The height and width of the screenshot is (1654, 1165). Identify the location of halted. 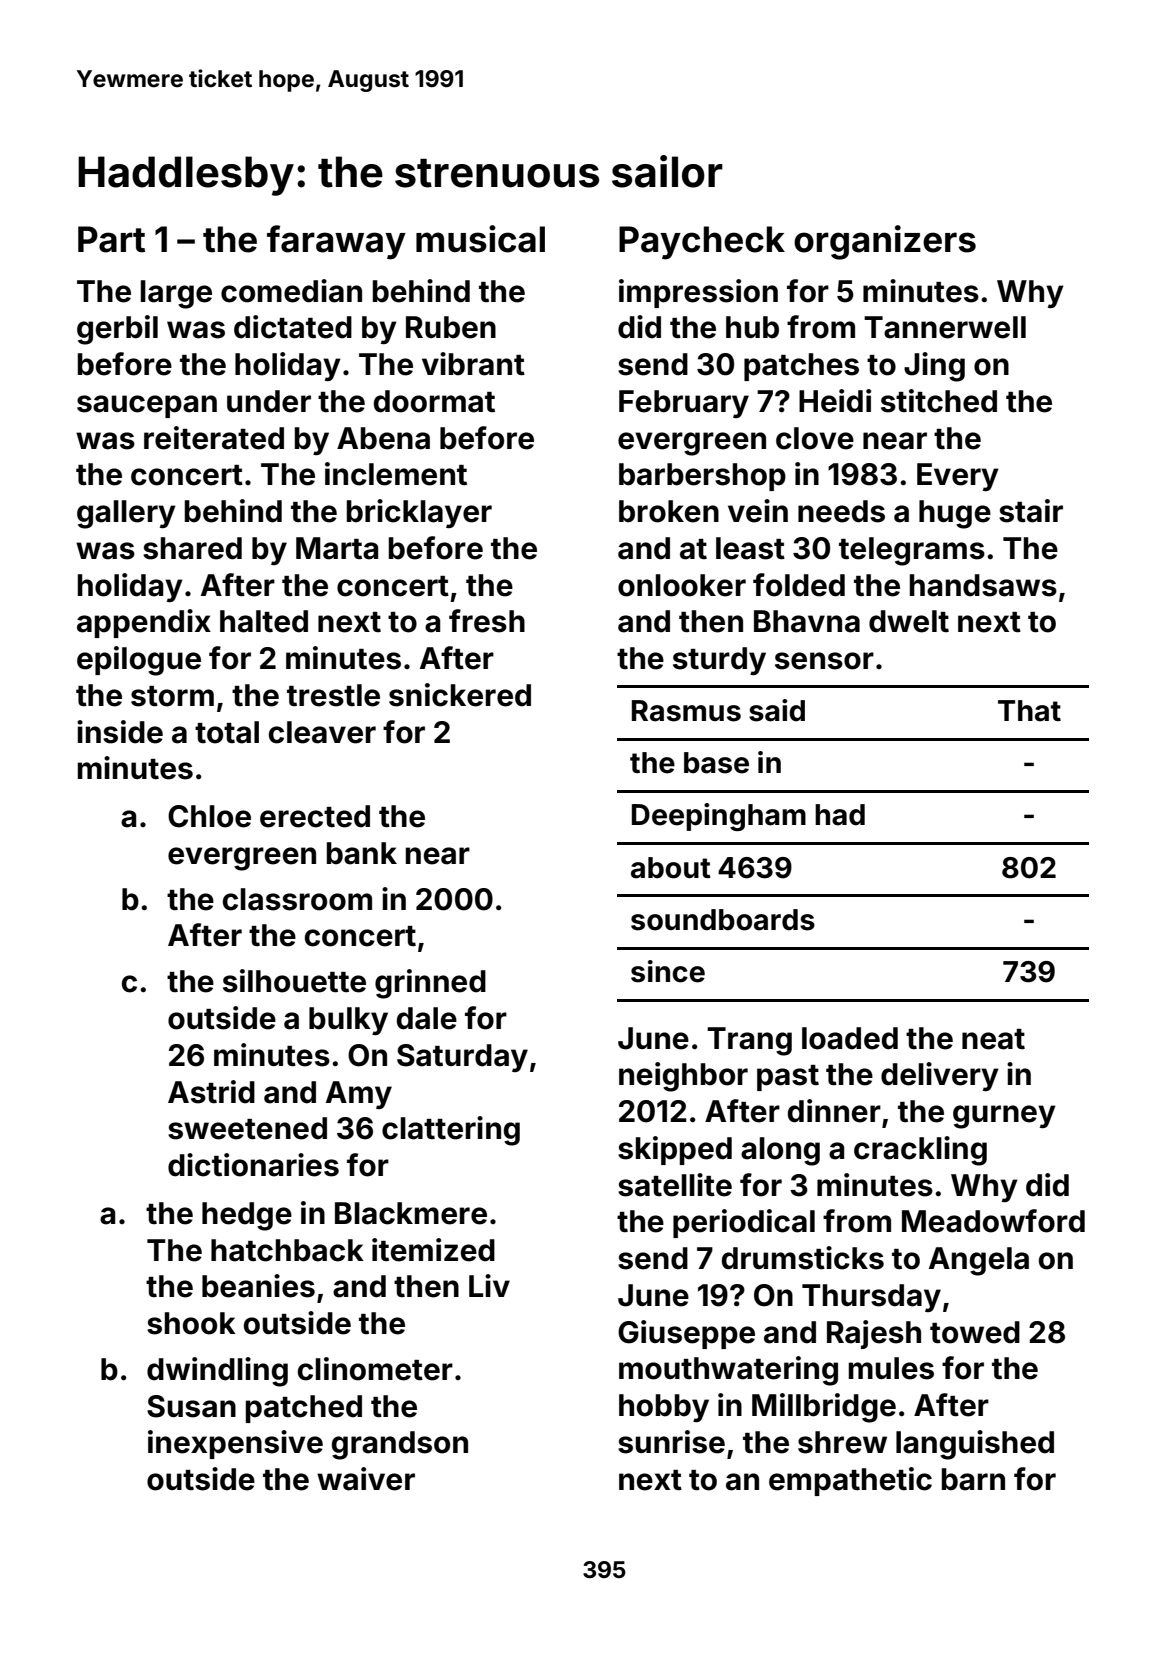
(264, 621).
